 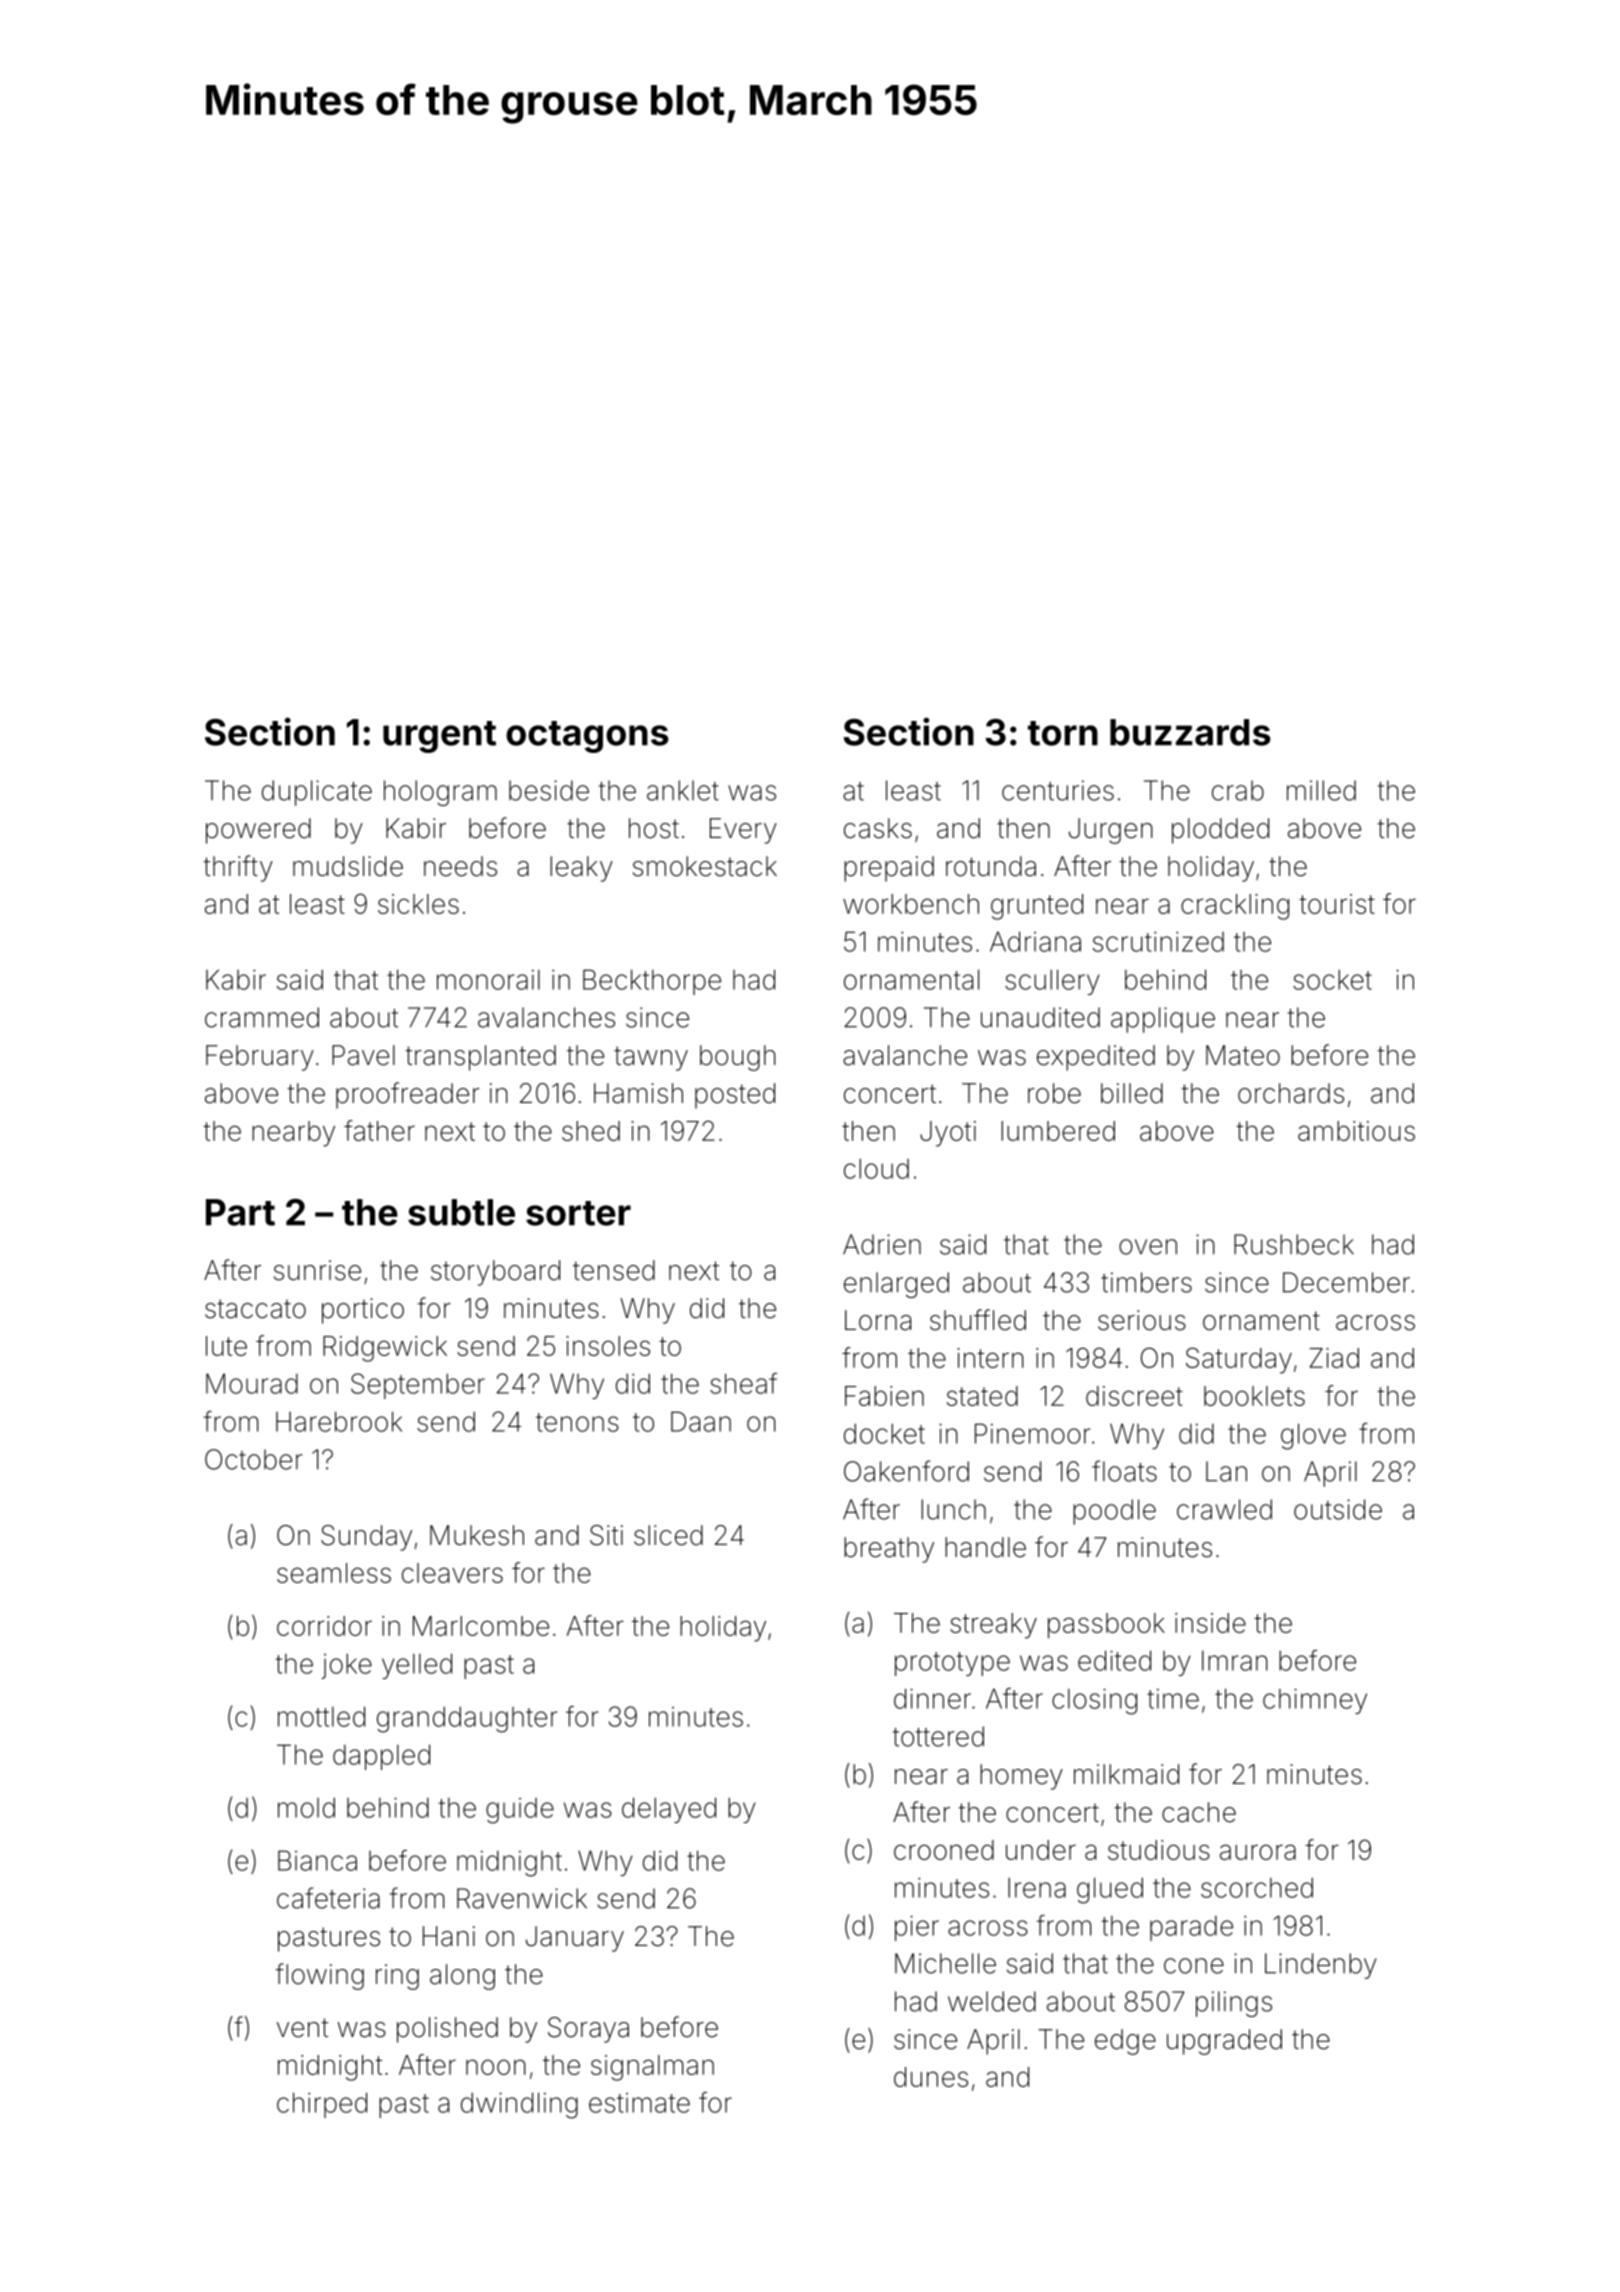 What do you see at coordinates (911, 904) in the screenshot?
I see `workbench` at bounding box center [911, 904].
